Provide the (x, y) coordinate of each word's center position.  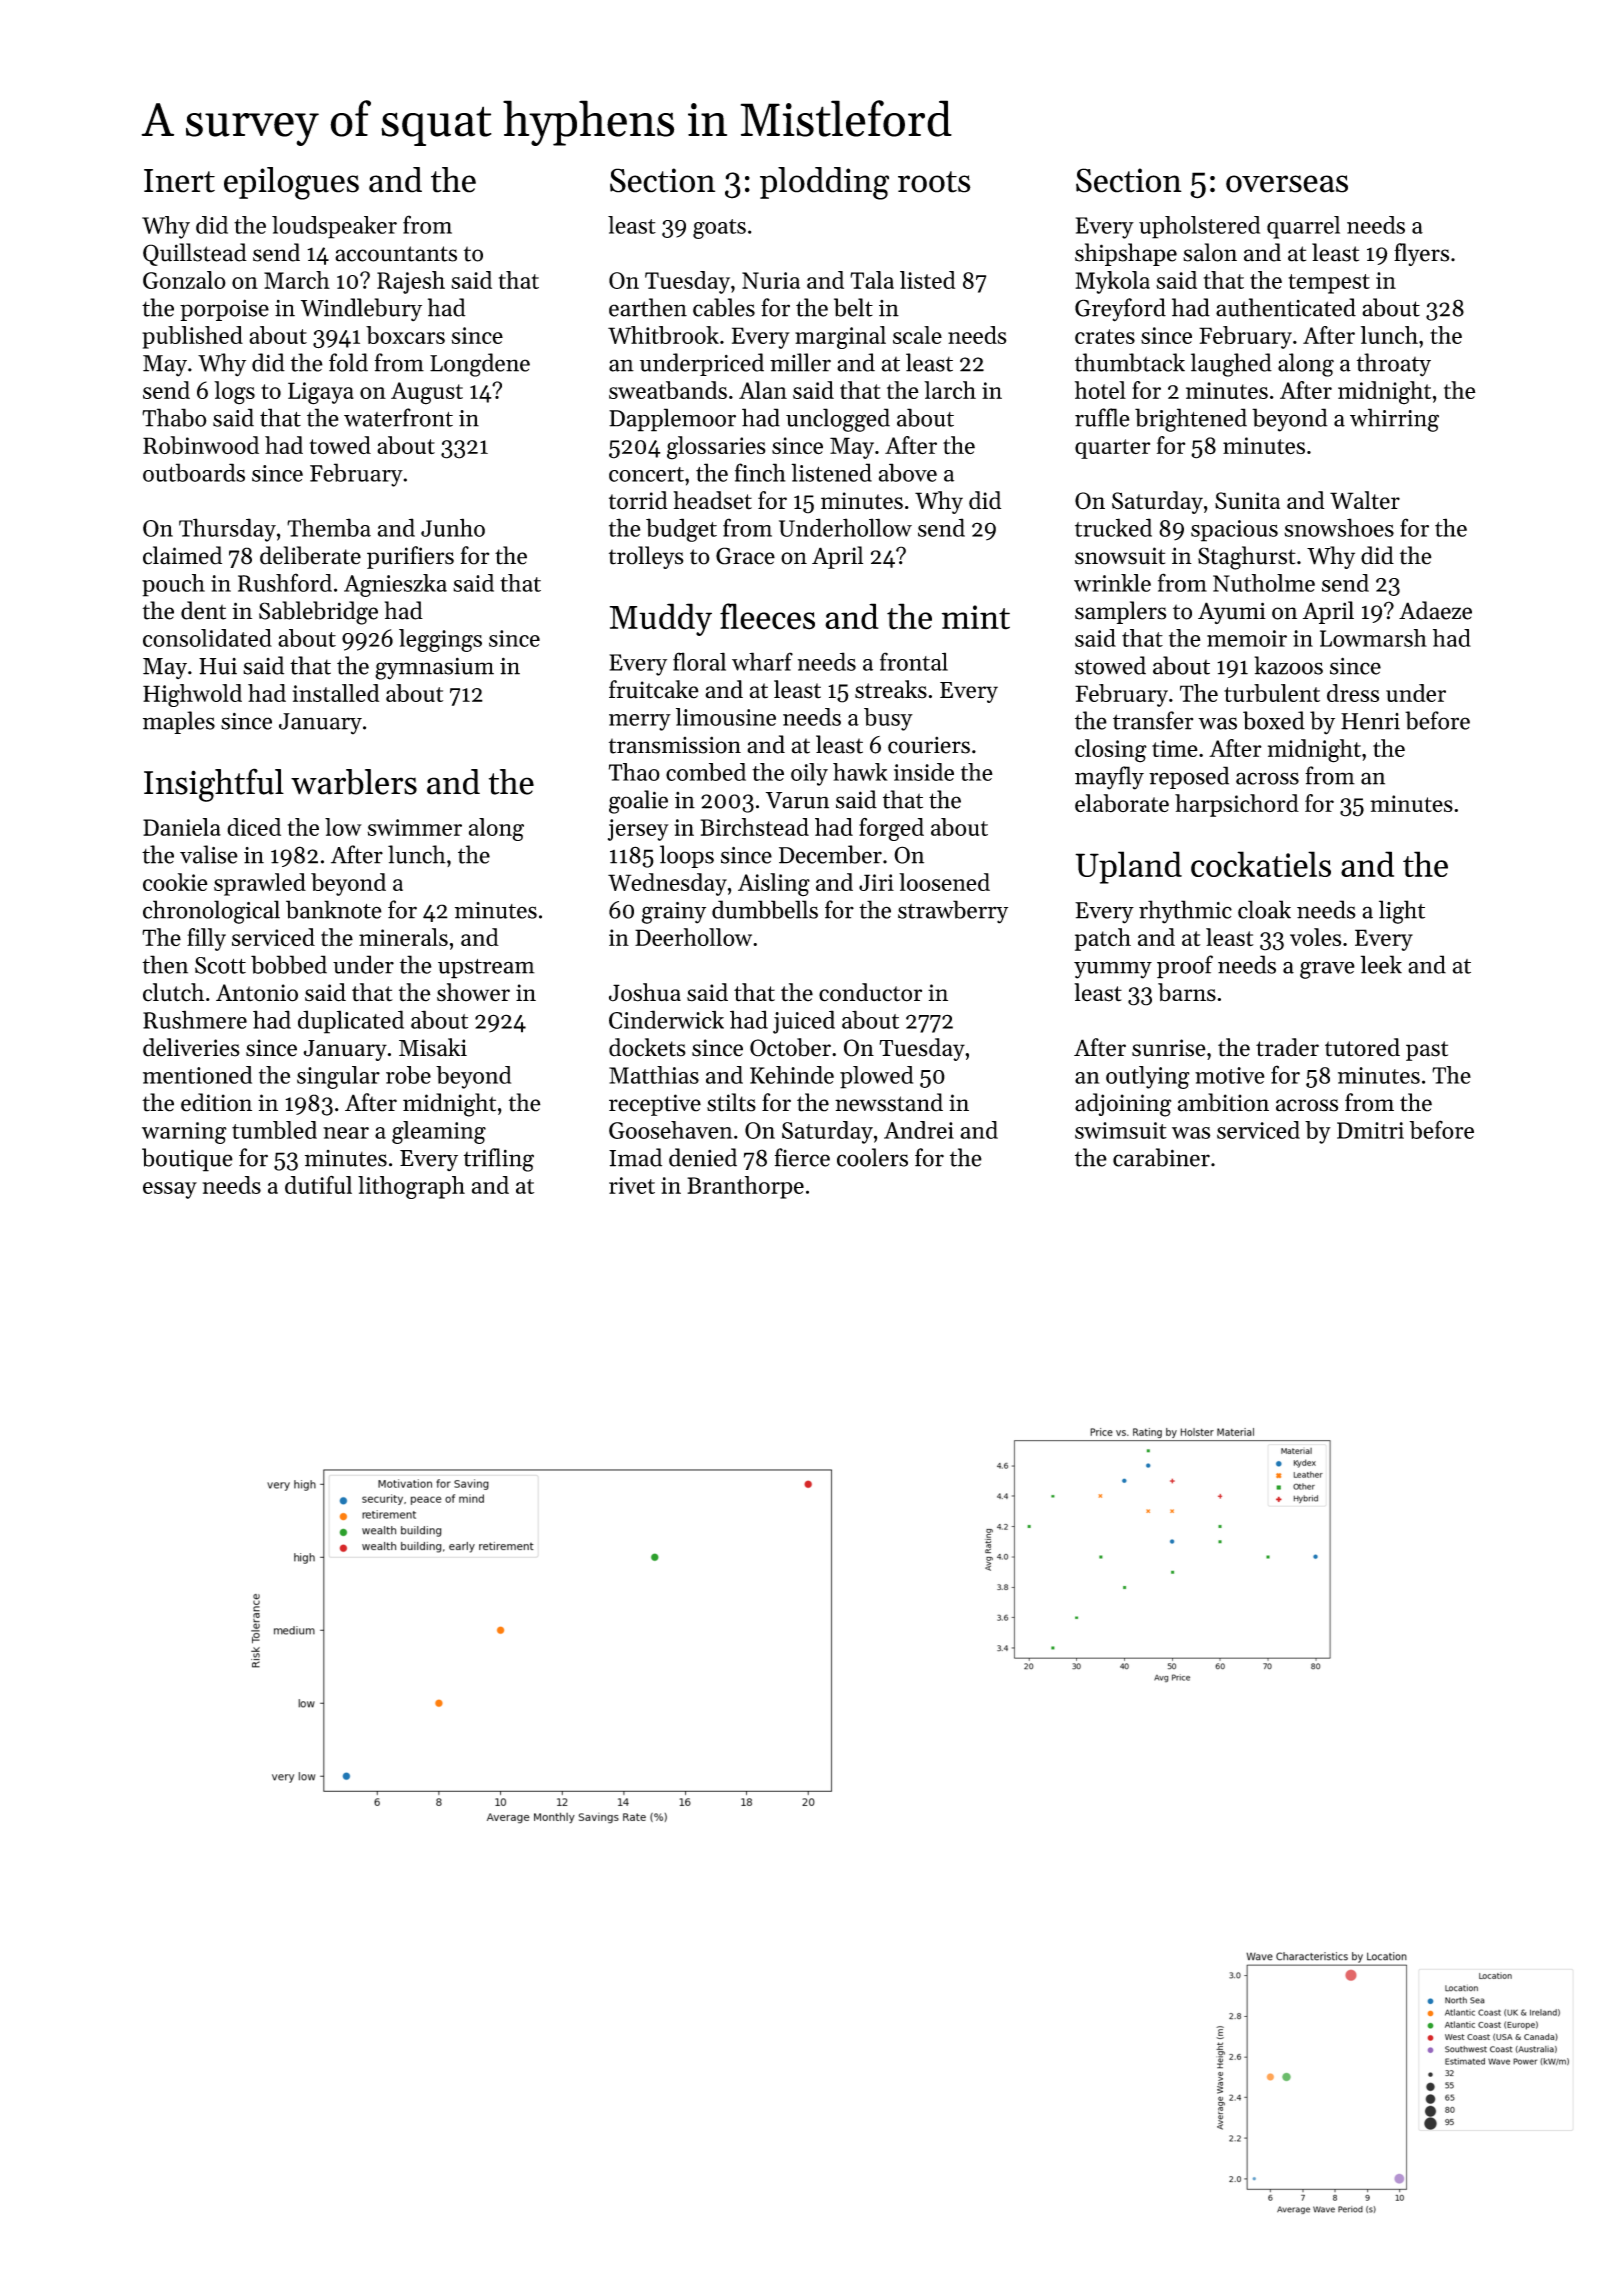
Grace (745, 556)
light (1402, 912)
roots (934, 182)
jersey (638, 830)
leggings (440, 640)
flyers (1421, 254)
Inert (179, 181)
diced (254, 827)
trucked (1113, 527)
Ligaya (321, 393)
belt (853, 307)
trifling (499, 1160)
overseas (1287, 184)
